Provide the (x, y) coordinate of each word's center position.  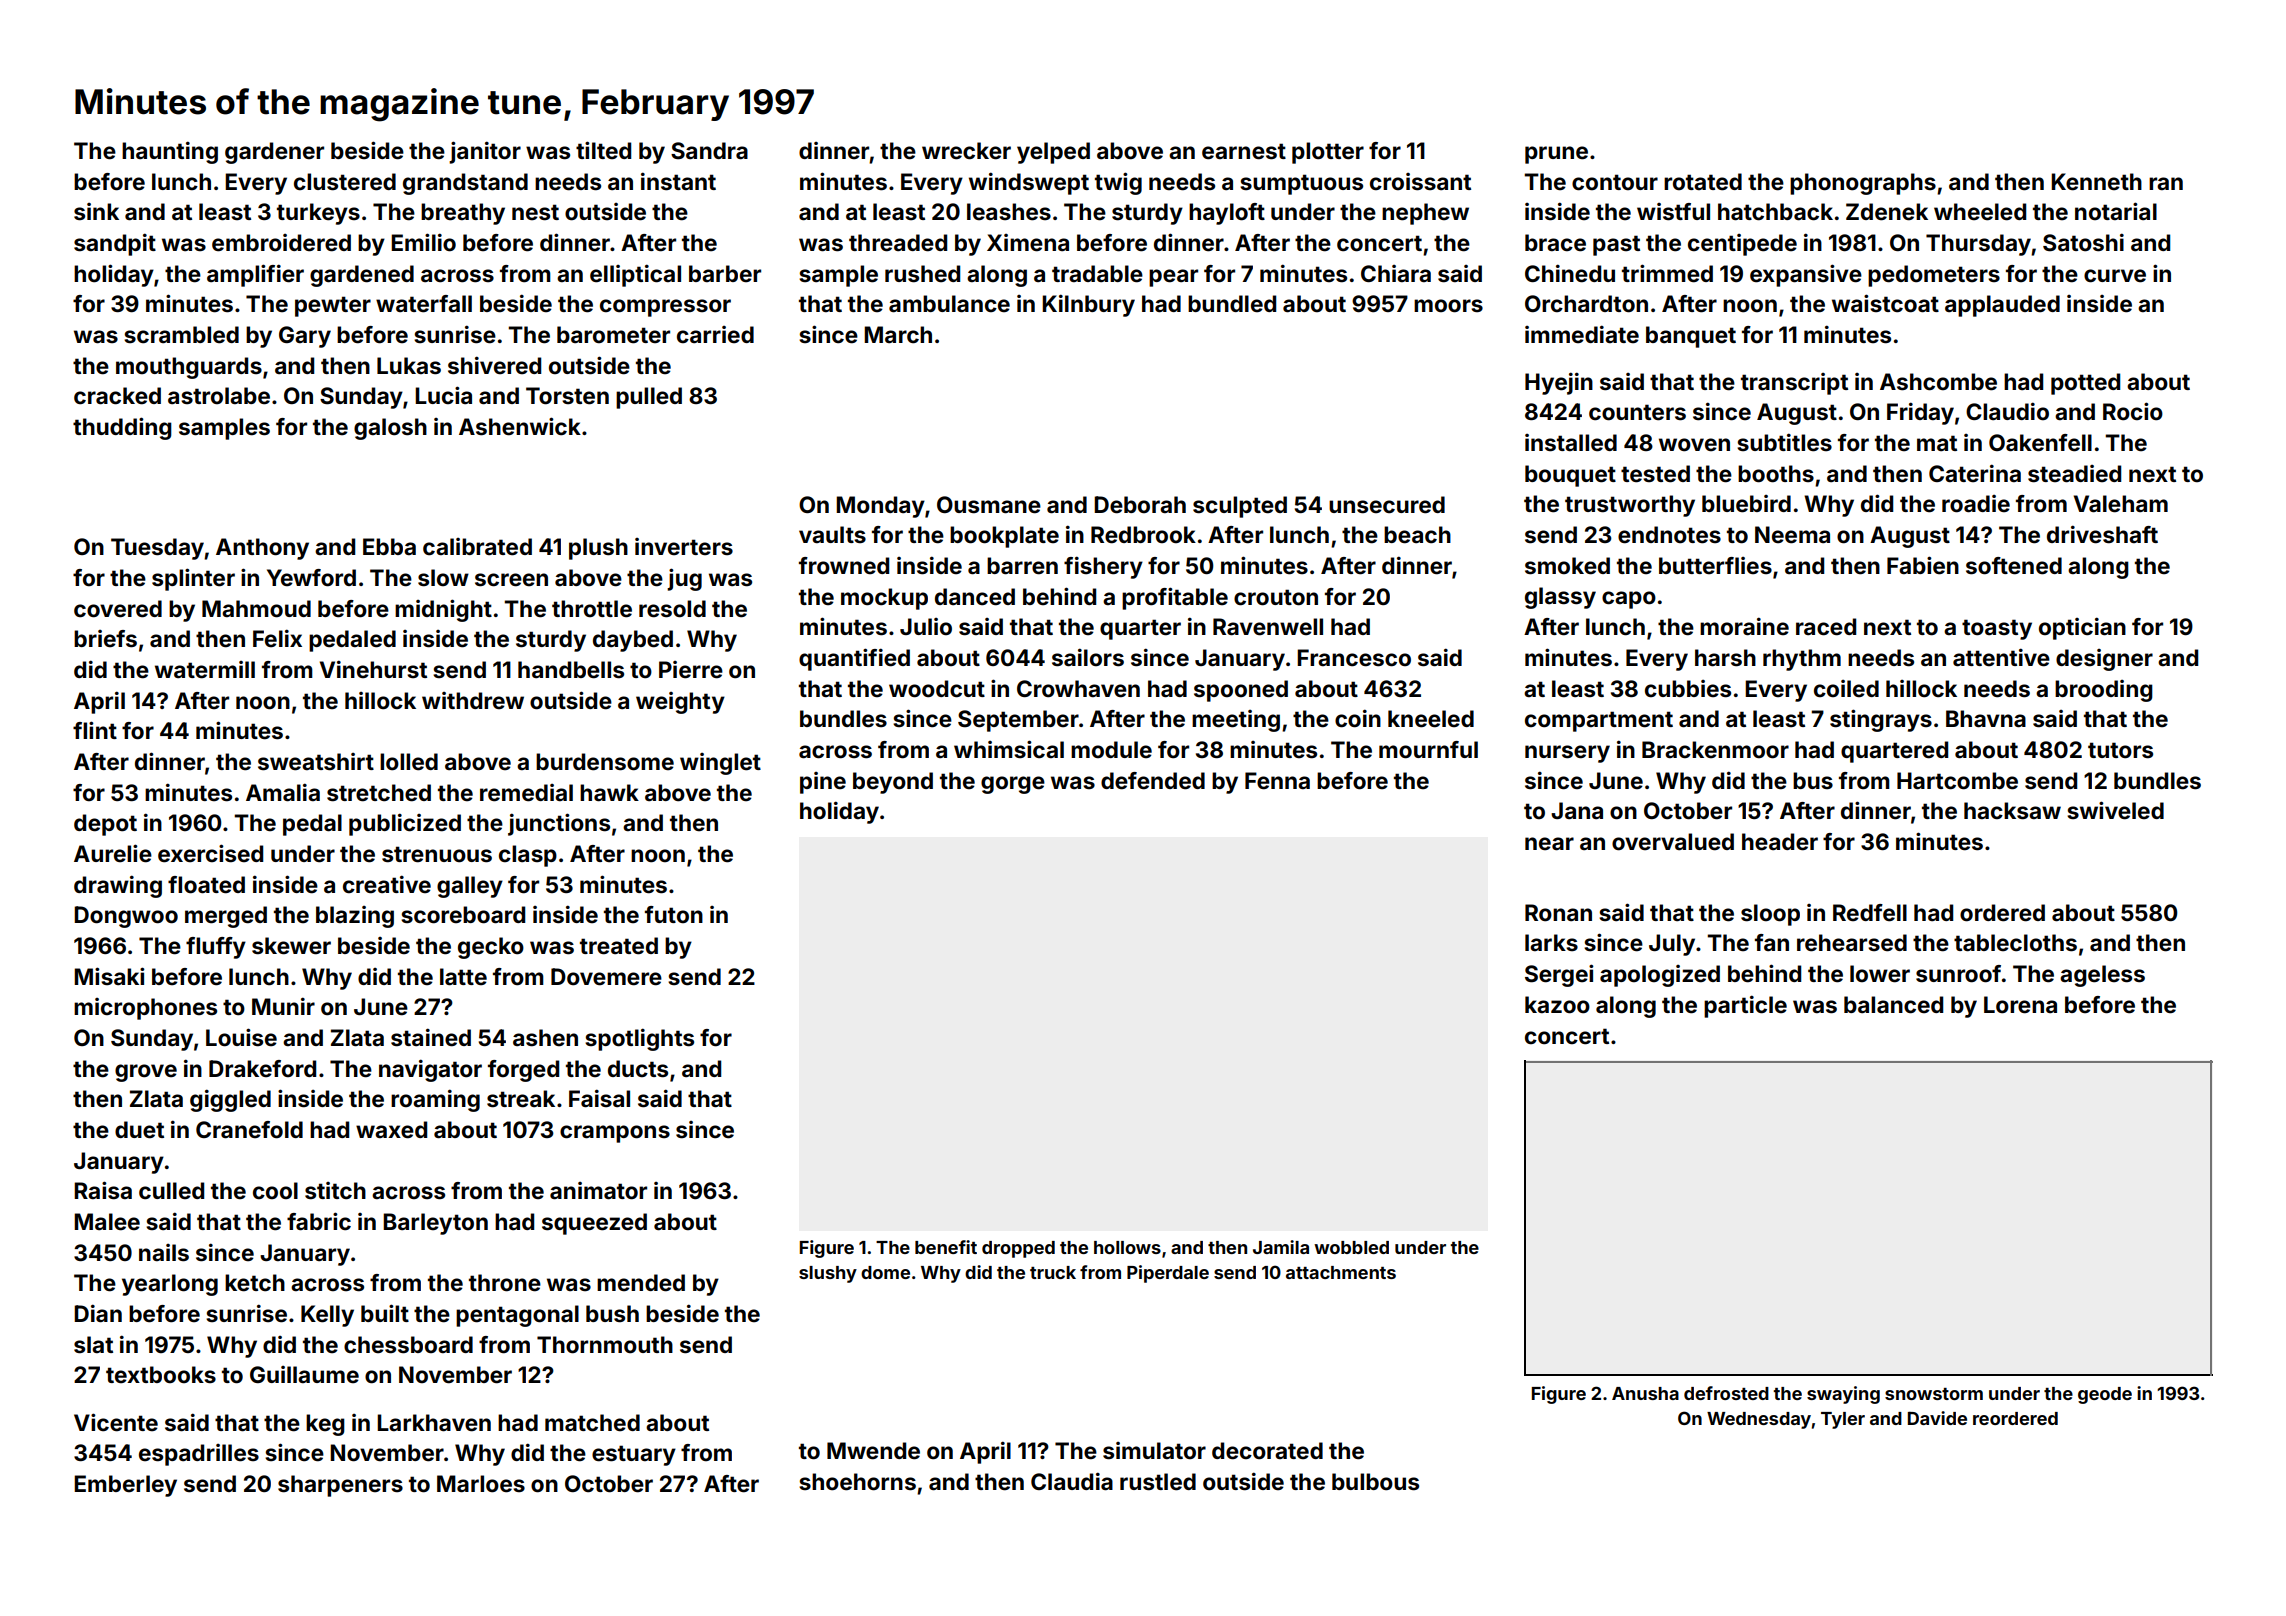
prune (1556, 155)
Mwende (873, 1451)
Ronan (1558, 913)
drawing (118, 886)
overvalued (1673, 842)
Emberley (125, 1486)
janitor (485, 152)
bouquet (1570, 476)
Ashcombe (1938, 382)
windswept (1029, 183)
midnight (443, 610)
